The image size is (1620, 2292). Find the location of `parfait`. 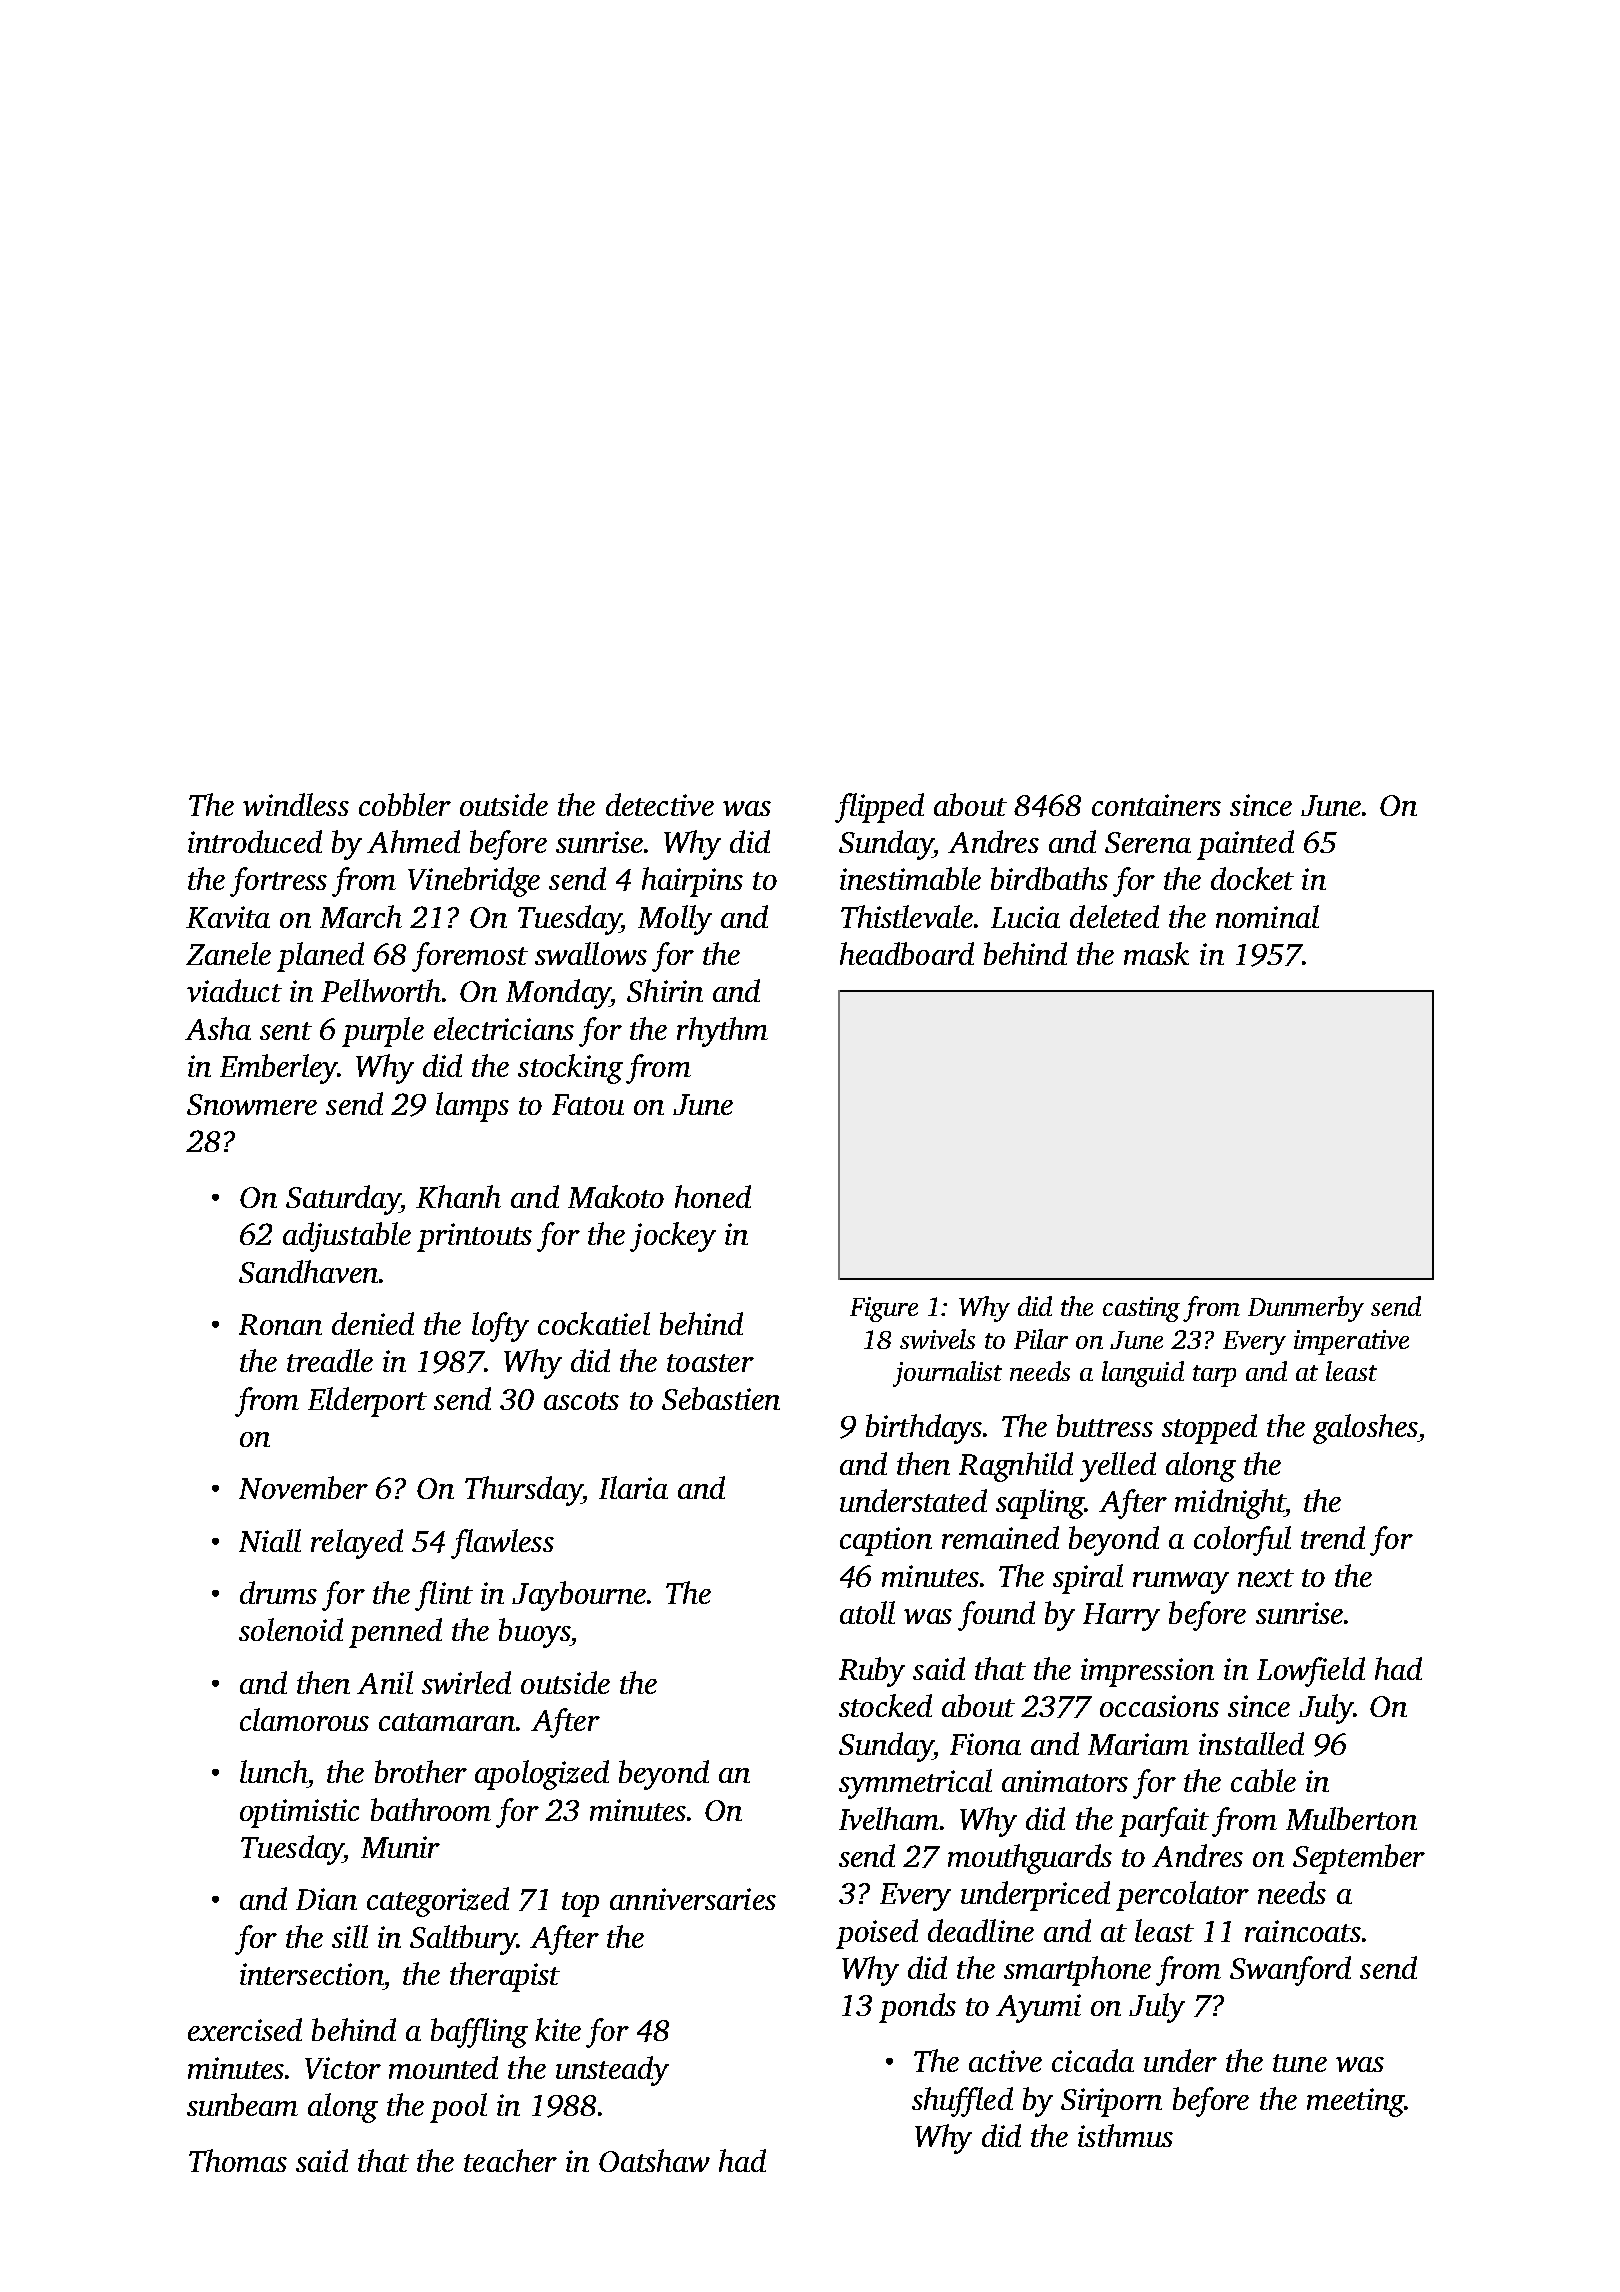

parfait is located at coordinates (1164, 1822).
